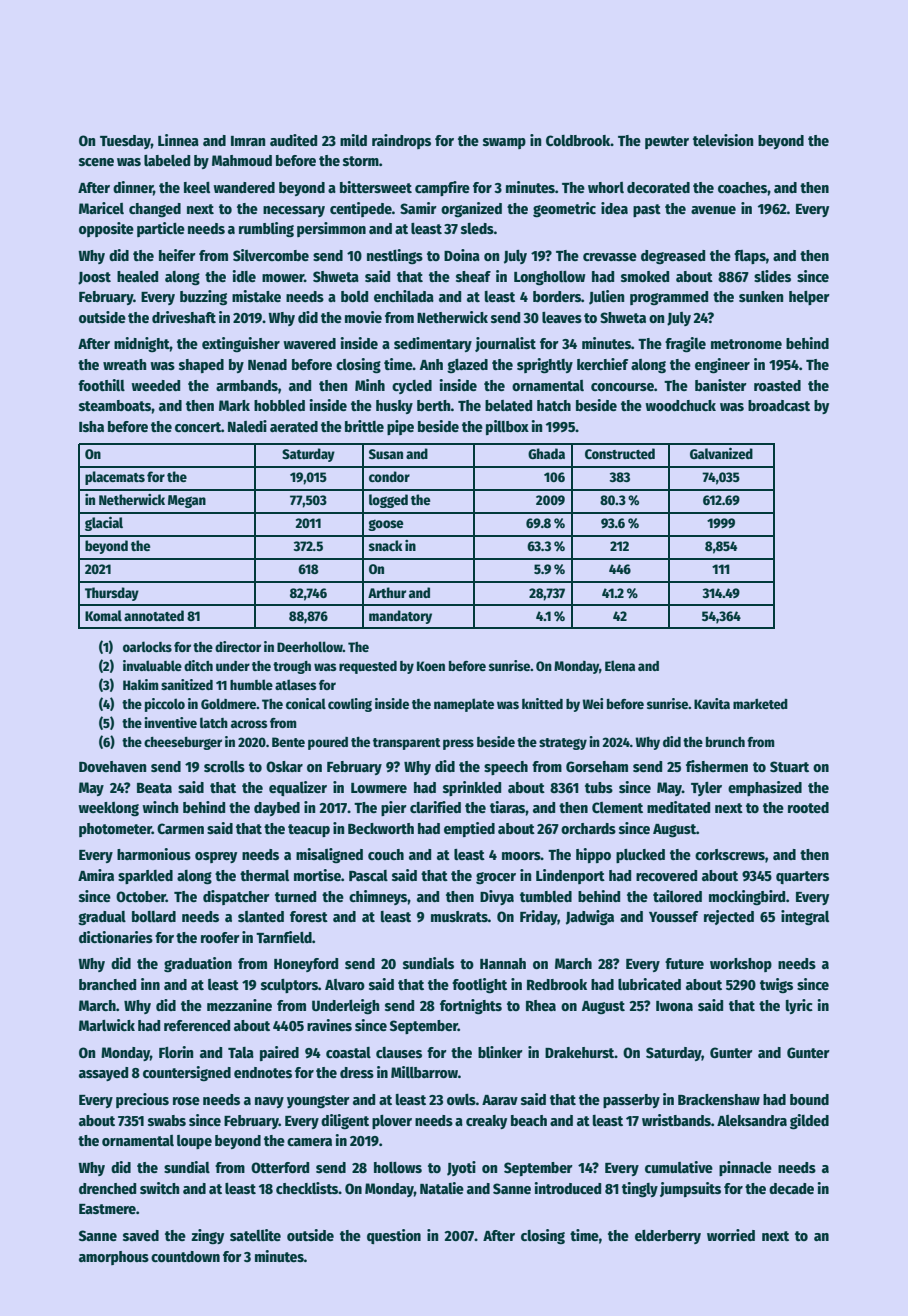  Describe the element at coordinates (809, 298) in the document. I see `helper` at that location.
